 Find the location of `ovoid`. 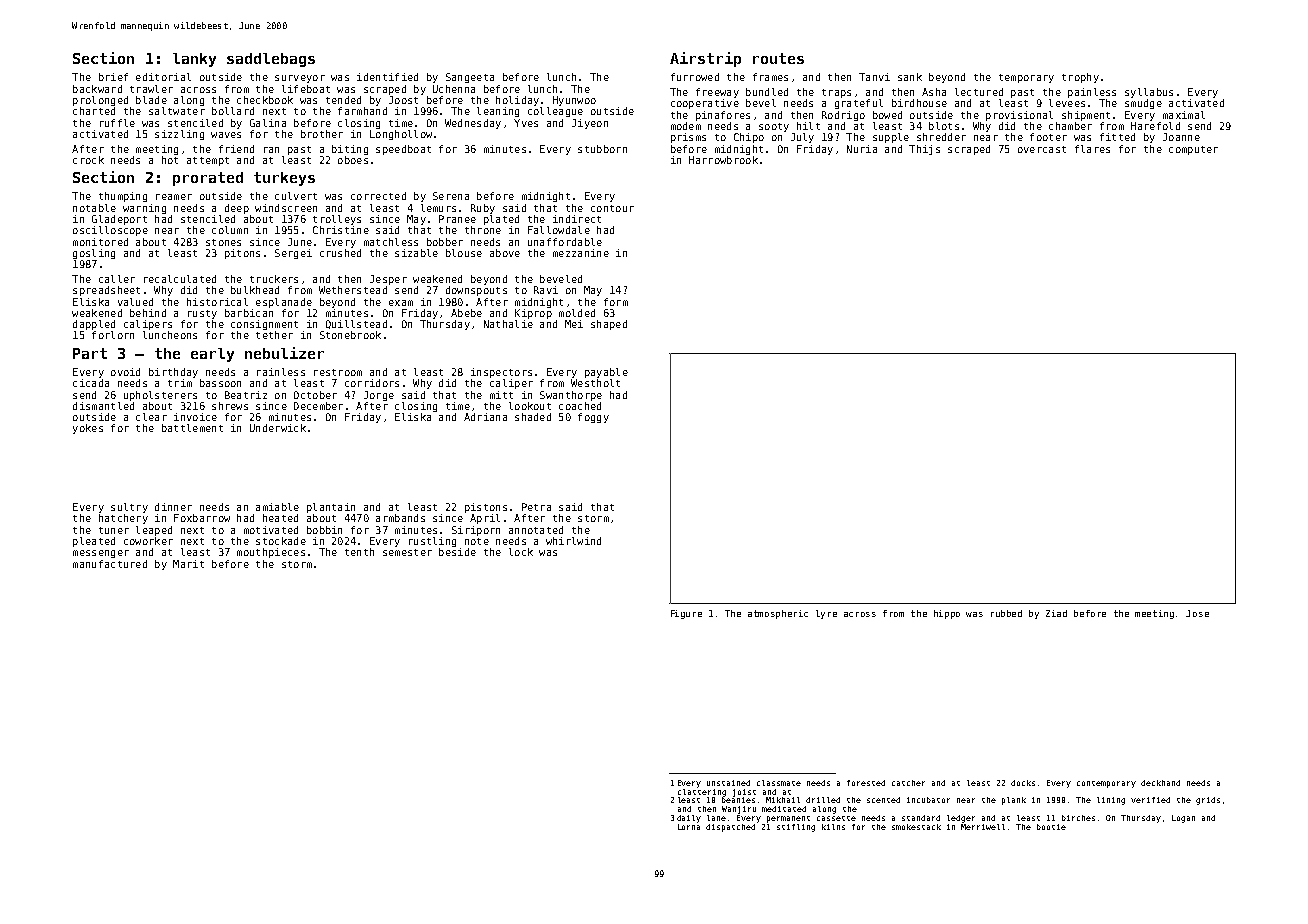

ovoid is located at coordinates (125, 372).
